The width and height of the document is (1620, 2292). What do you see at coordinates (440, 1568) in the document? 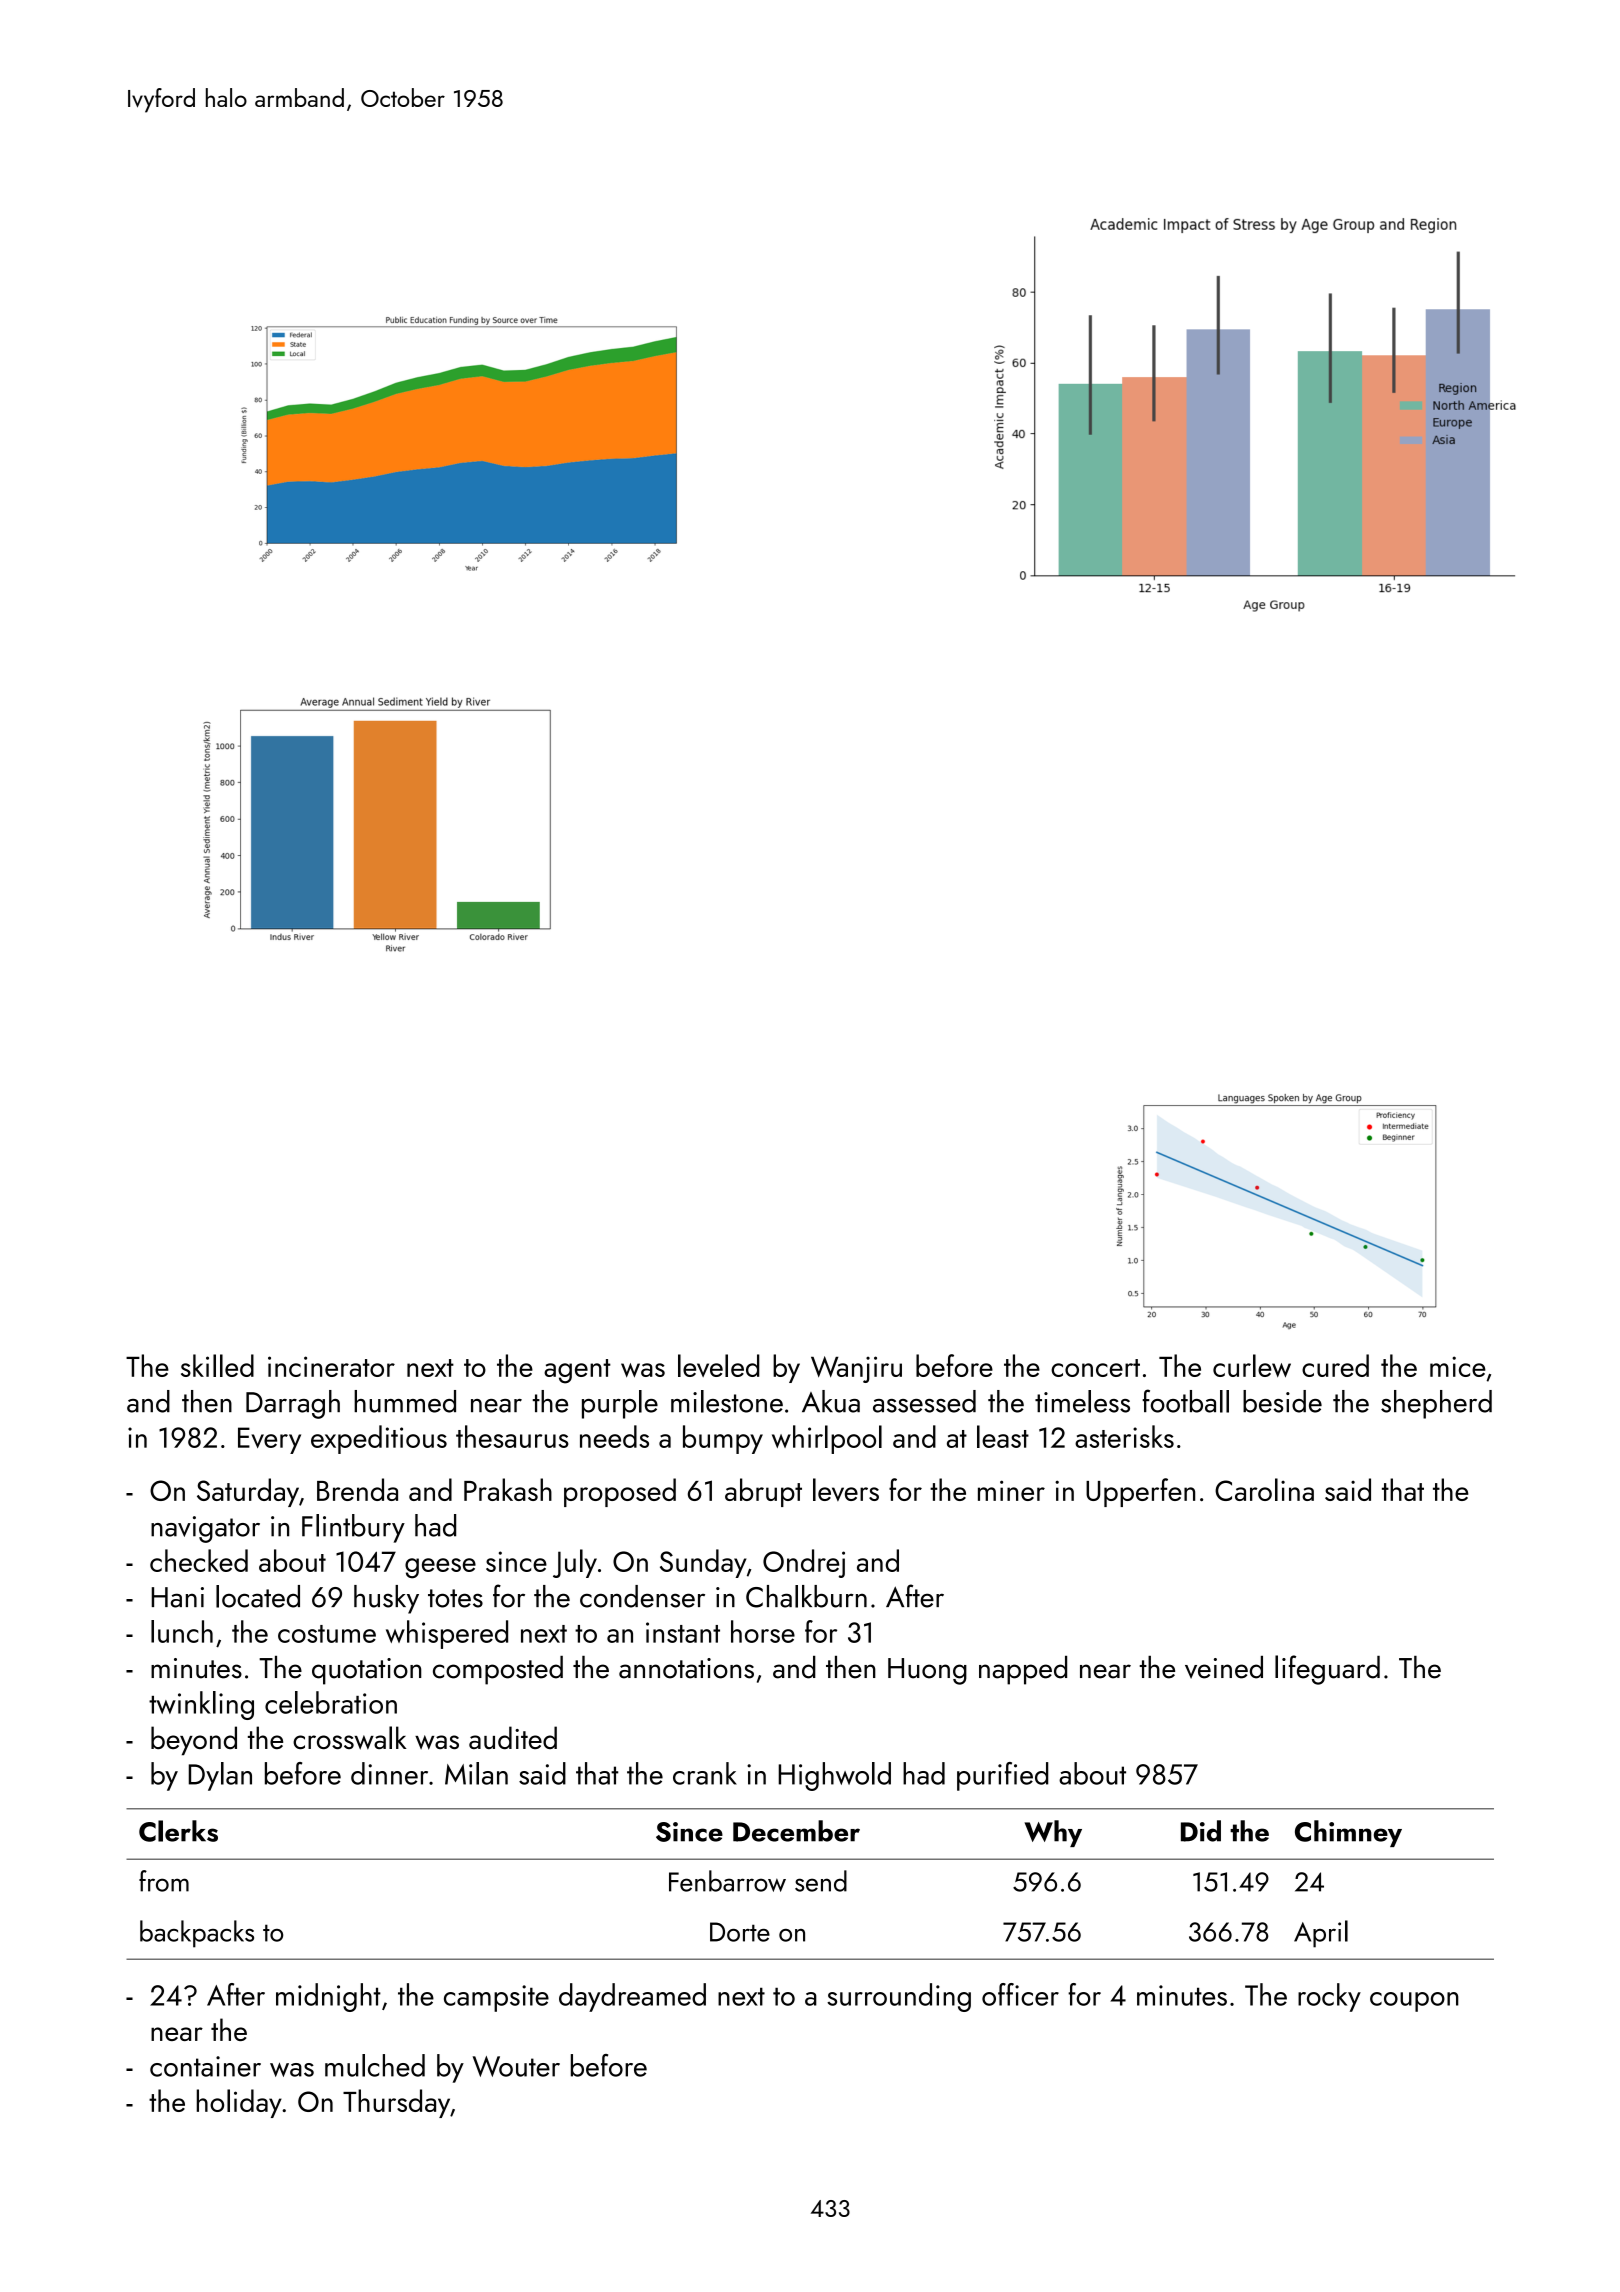
I see `geese` at bounding box center [440, 1568].
